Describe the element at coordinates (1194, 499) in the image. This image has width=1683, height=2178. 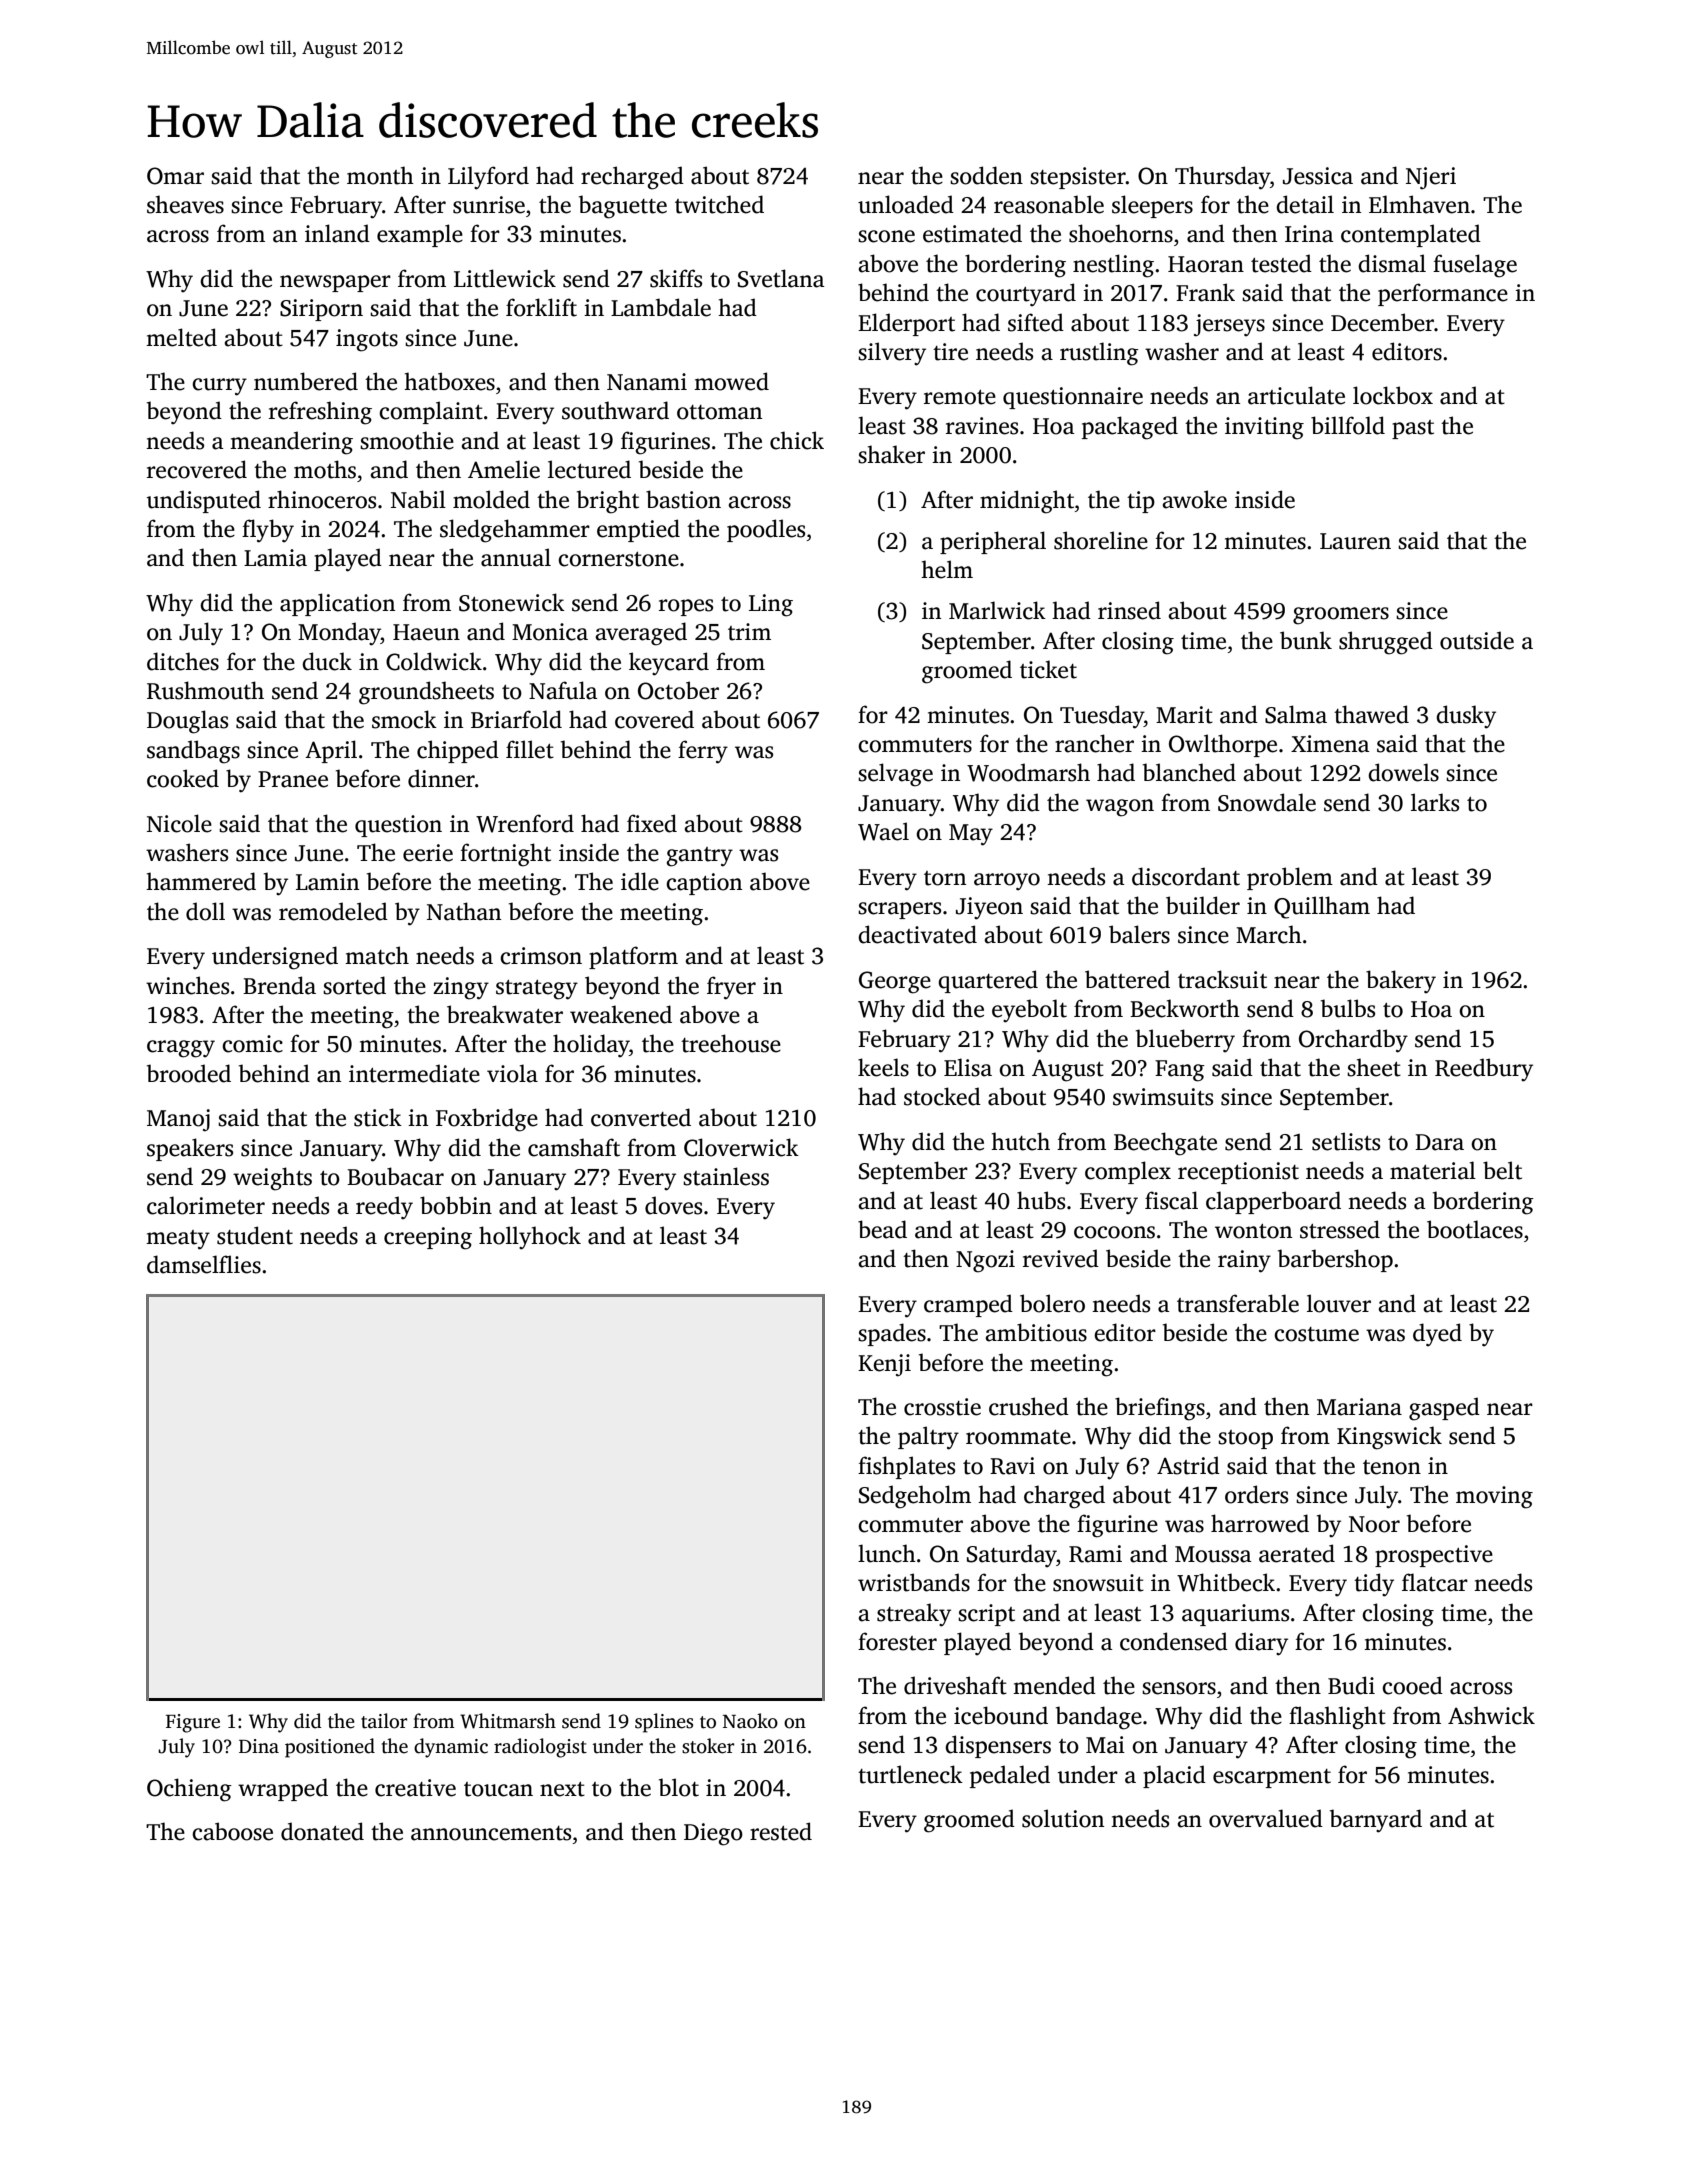
I see `awoke` at that location.
